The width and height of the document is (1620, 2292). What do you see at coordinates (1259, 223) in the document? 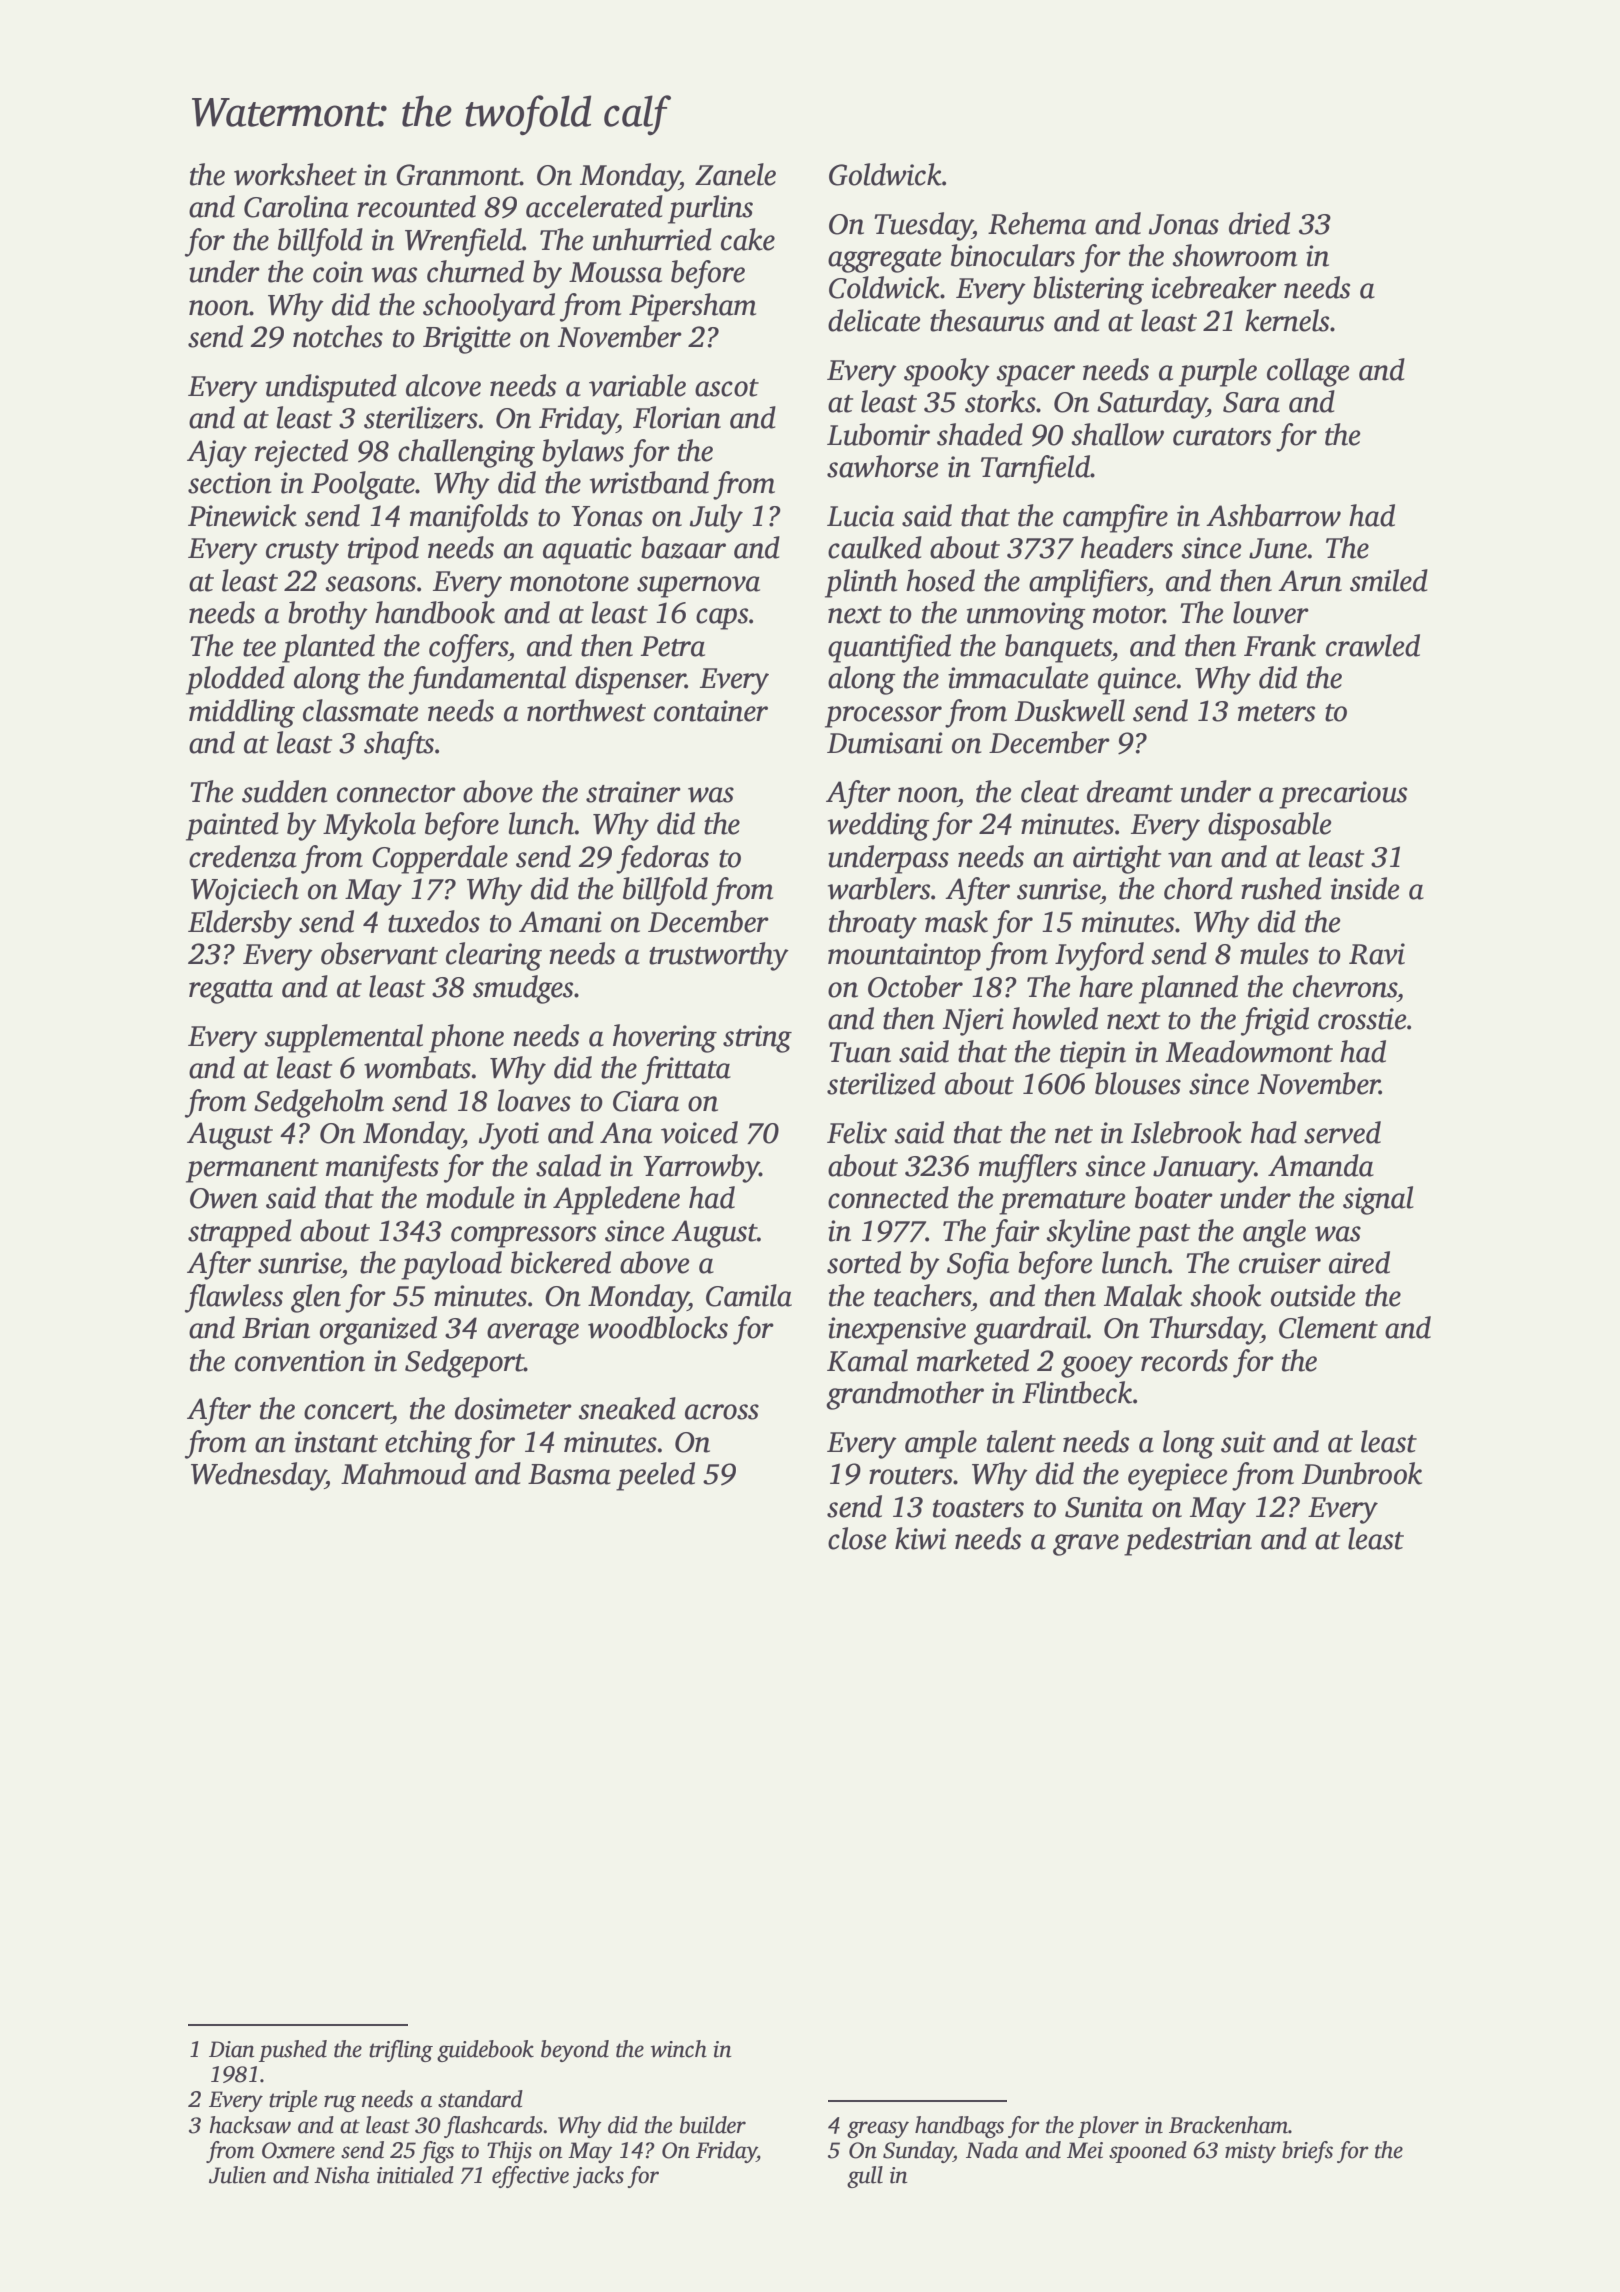
I see `dried` at bounding box center [1259, 223].
